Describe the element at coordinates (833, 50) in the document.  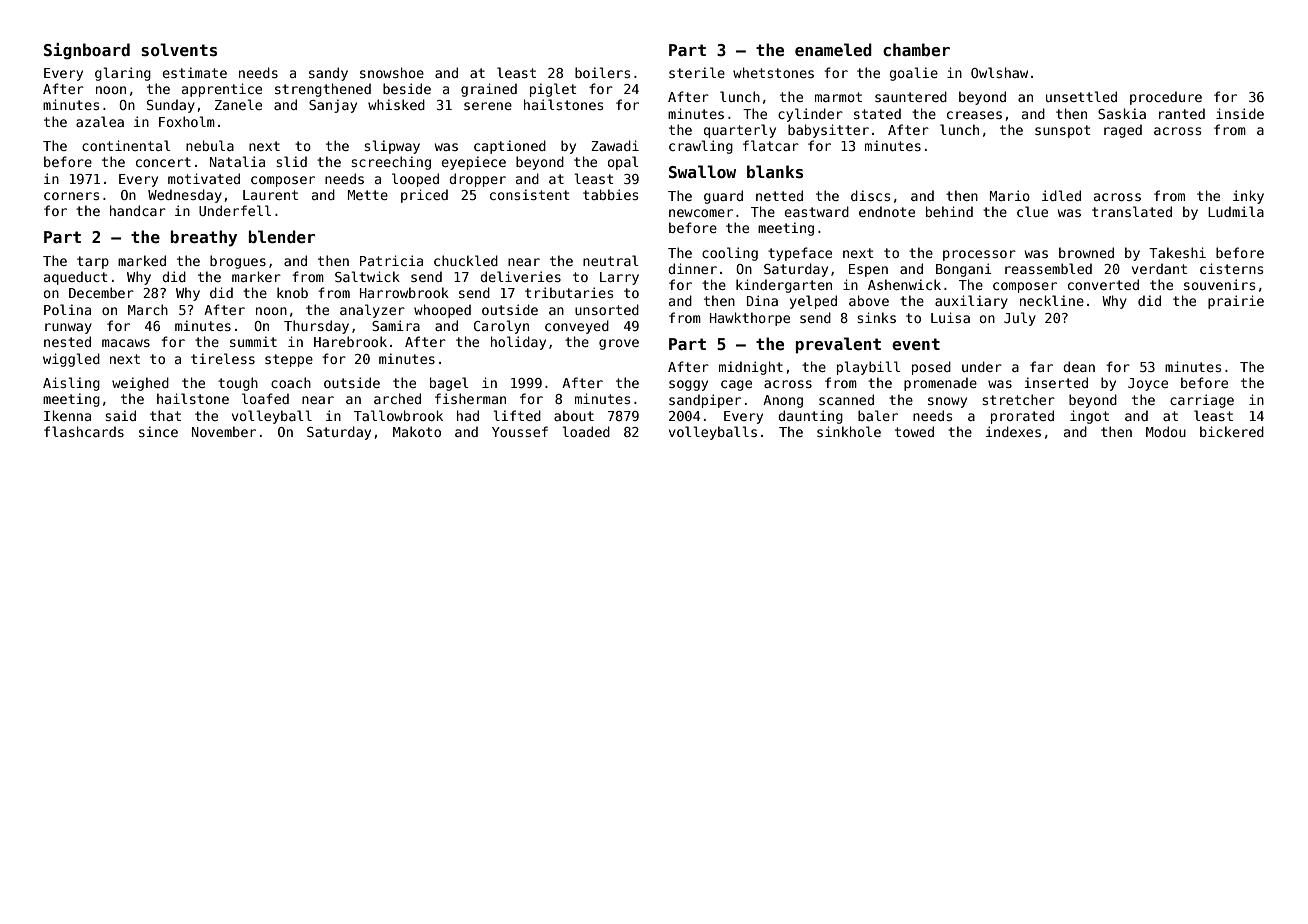
I see `enameled` at that location.
